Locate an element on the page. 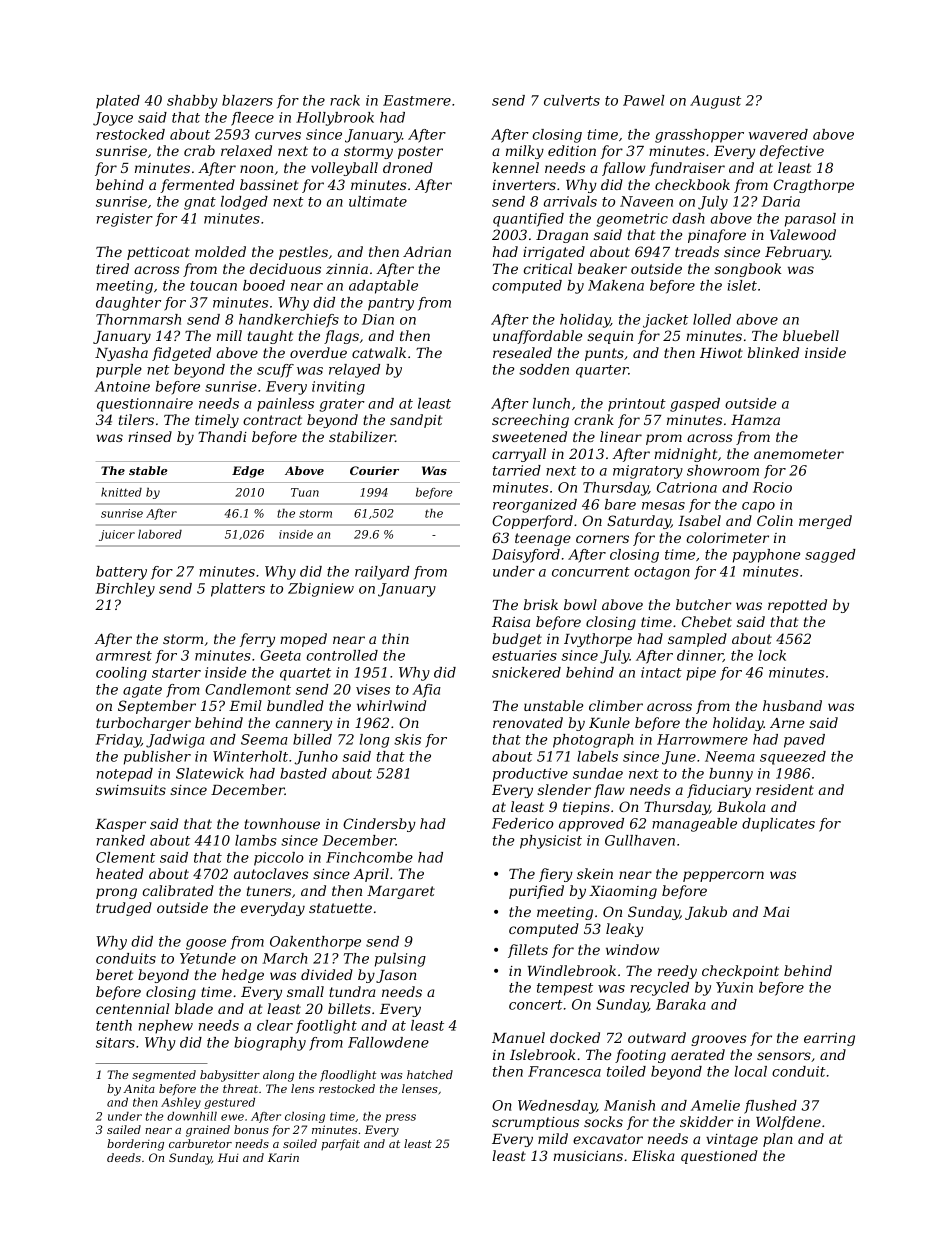  fleece is located at coordinates (252, 119).
